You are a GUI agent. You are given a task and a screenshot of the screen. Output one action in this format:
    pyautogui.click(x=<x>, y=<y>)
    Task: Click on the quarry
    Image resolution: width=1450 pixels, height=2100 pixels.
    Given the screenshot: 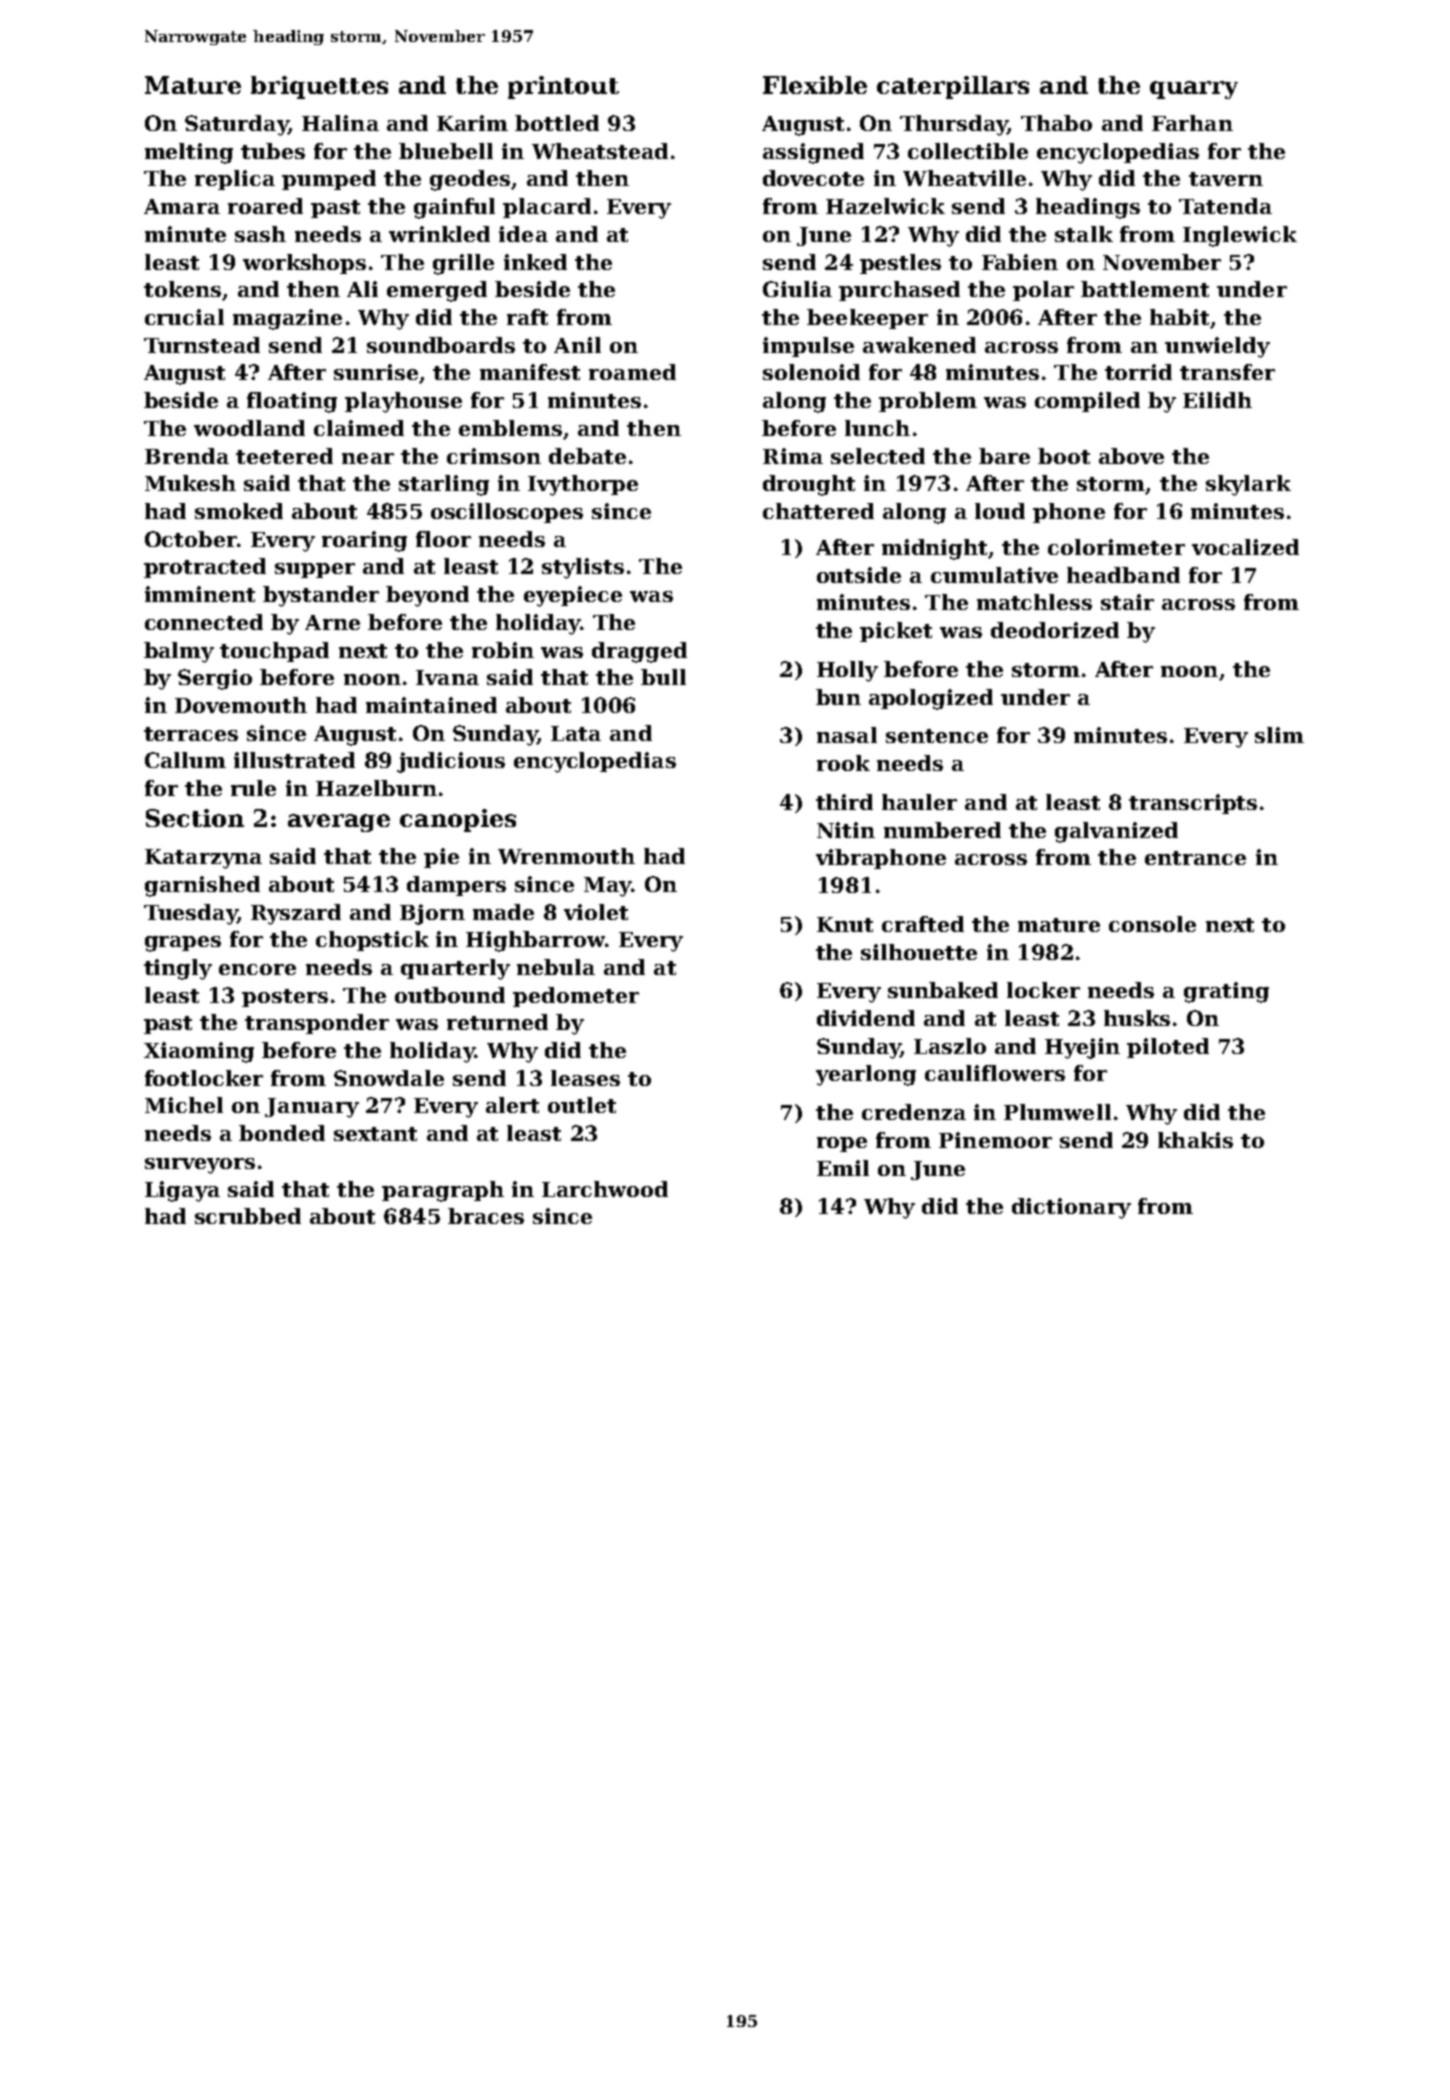 What is the action you would take?
    pyautogui.click(x=1194, y=90)
